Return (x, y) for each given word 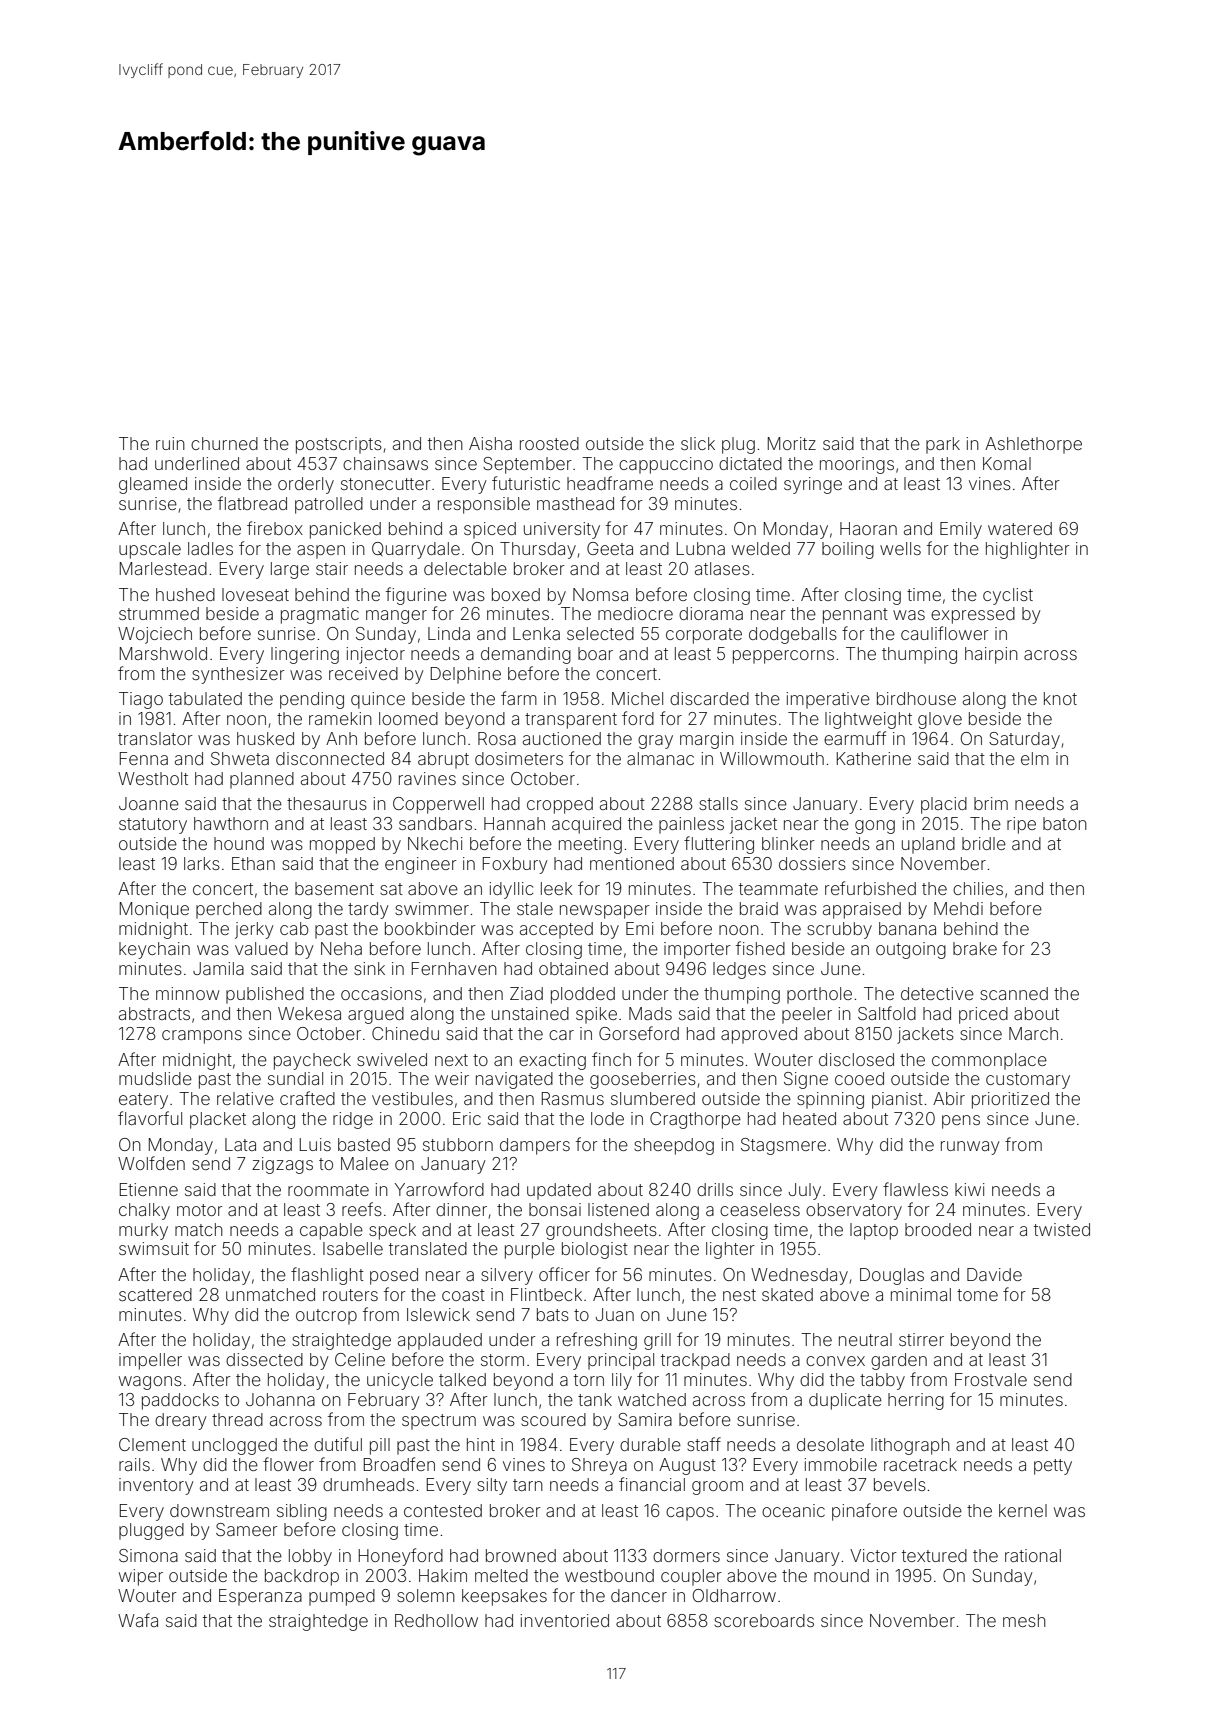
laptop (874, 1231)
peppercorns (783, 657)
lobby (310, 1557)
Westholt (153, 778)
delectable (465, 568)
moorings (857, 465)
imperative (828, 700)
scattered (155, 1294)
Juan (615, 1314)
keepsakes (504, 1597)
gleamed (153, 485)
